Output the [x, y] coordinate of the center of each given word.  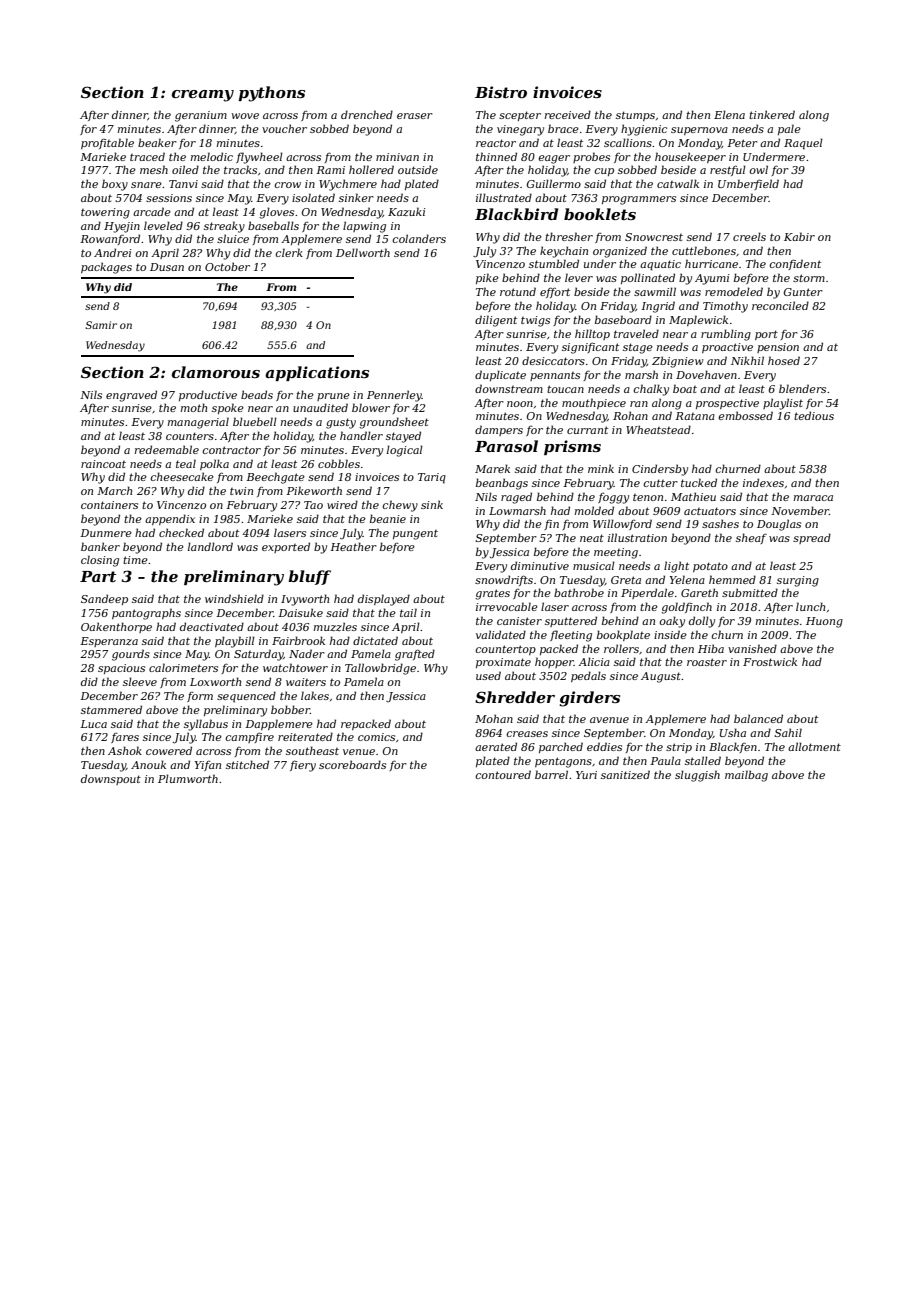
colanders [419, 238]
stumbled [554, 263]
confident [795, 264]
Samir [101, 325]
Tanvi [183, 184]
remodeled [734, 291]
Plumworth [188, 778]
